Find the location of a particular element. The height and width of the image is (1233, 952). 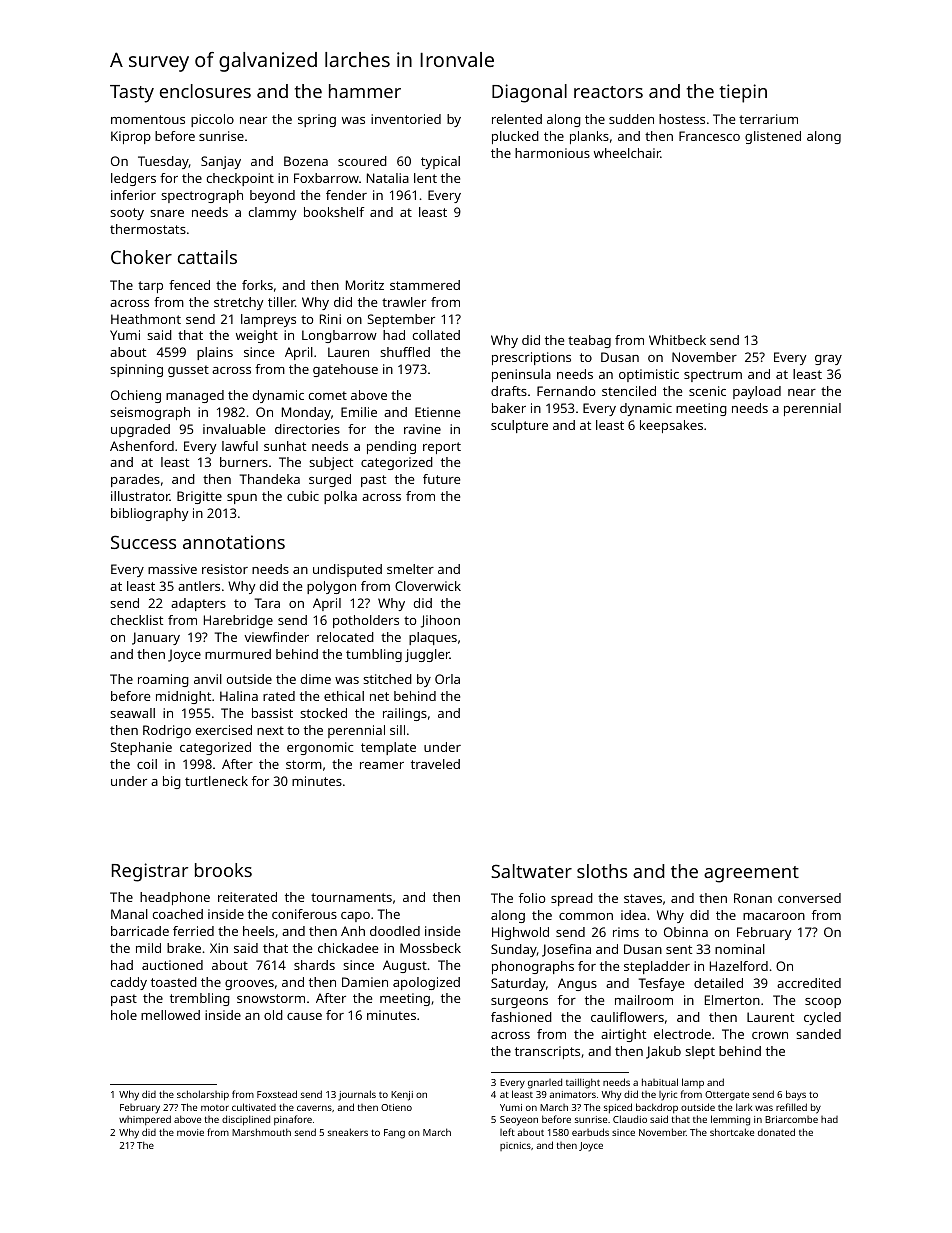

Fang is located at coordinates (394, 1134).
